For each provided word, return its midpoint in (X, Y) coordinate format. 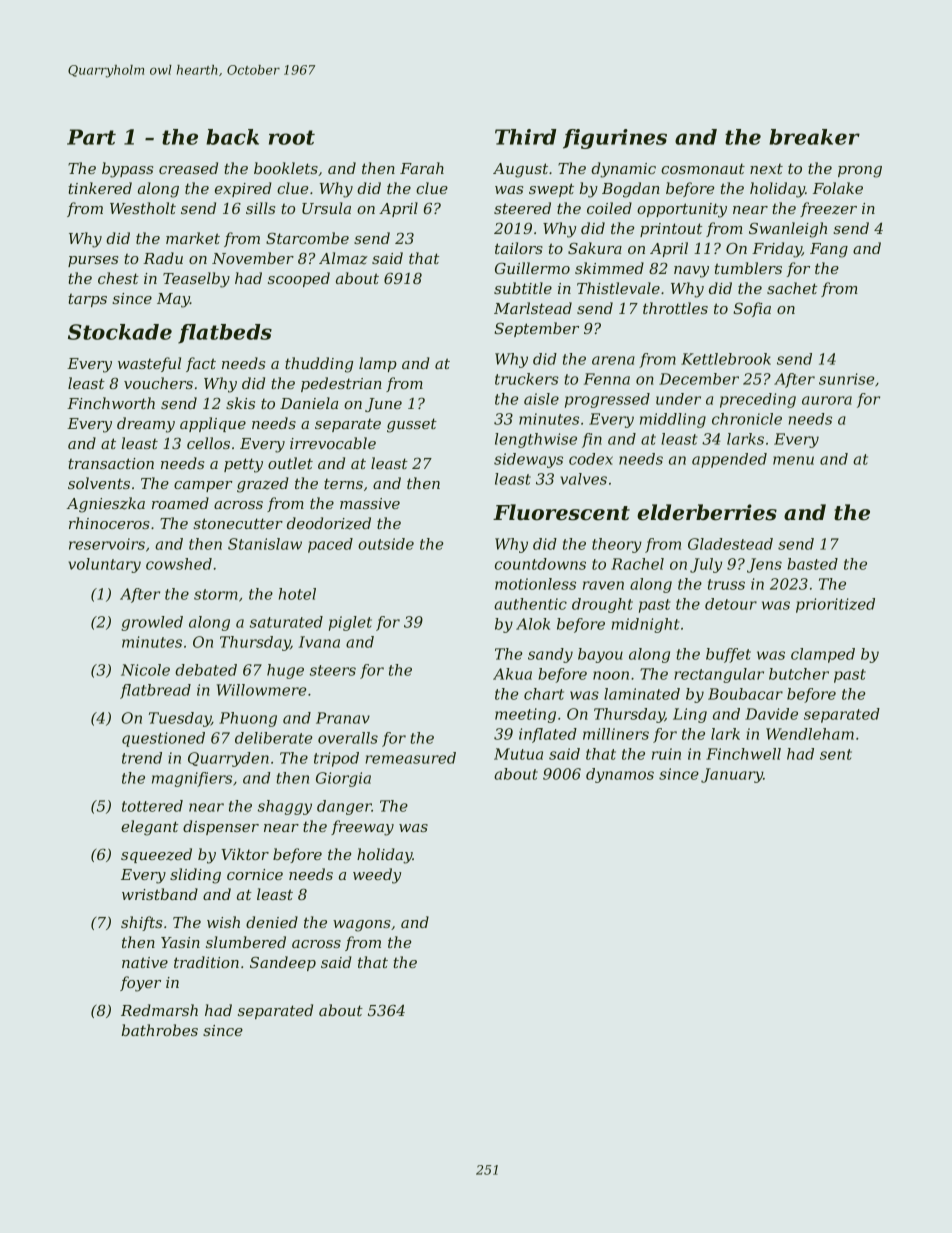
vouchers (158, 383)
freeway (362, 828)
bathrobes (160, 1030)
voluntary (104, 565)
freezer (828, 209)
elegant (149, 828)
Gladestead (730, 544)
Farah (422, 168)
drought (602, 605)
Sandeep (283, 963)
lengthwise (536, 440)
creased (188, 168)
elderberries (707, 512)
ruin (666, 754)
